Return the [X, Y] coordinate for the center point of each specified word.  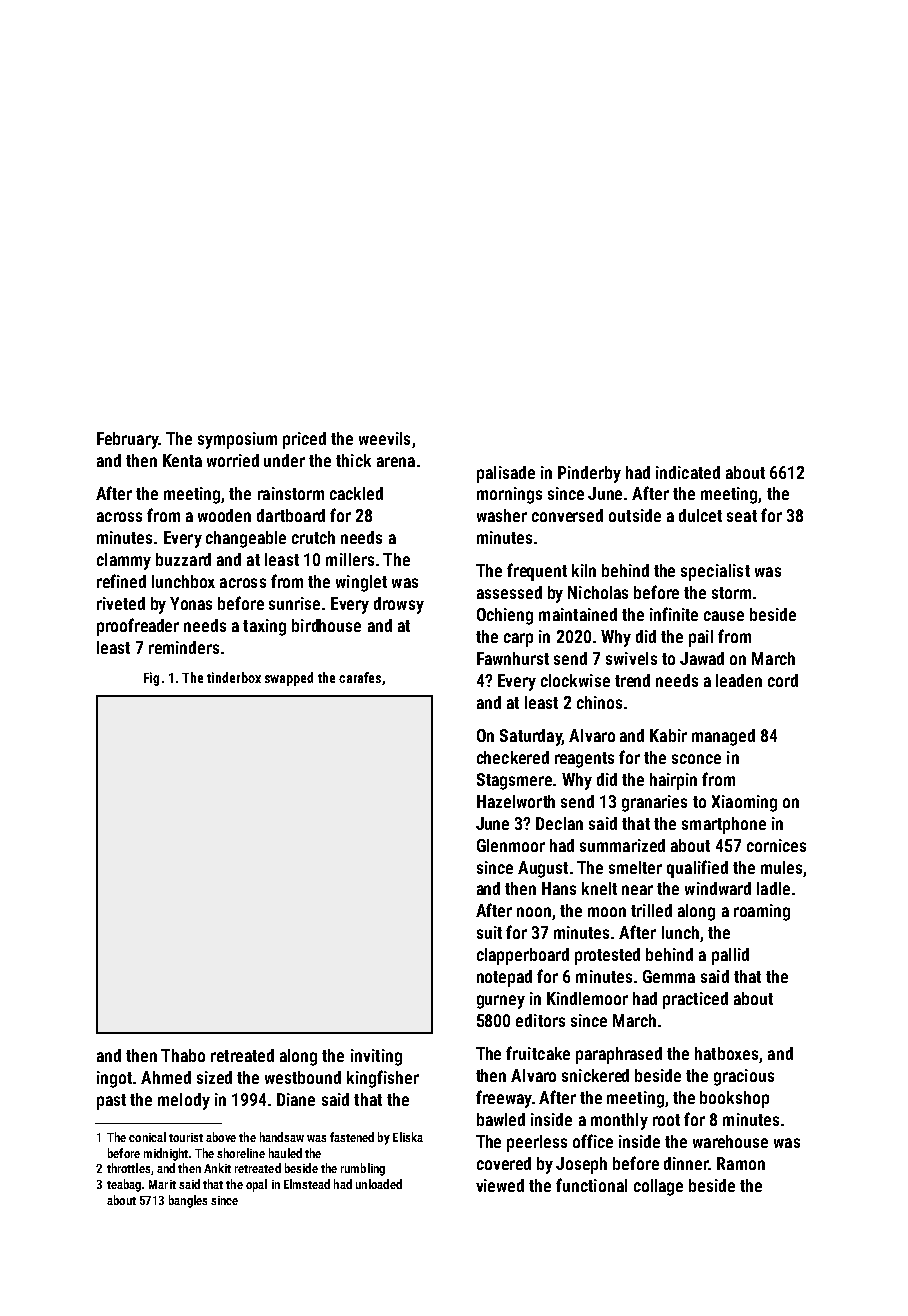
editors [540, 1020]
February [127, 440]
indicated [688, 472]
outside [635, 515]
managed [723, 737]
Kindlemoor [587, 998]
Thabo [183, 1055]
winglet [361, 583]
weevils [384, 438]
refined [121, 581]
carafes [360, 677]
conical [147, 1137]
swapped [289, 679]
